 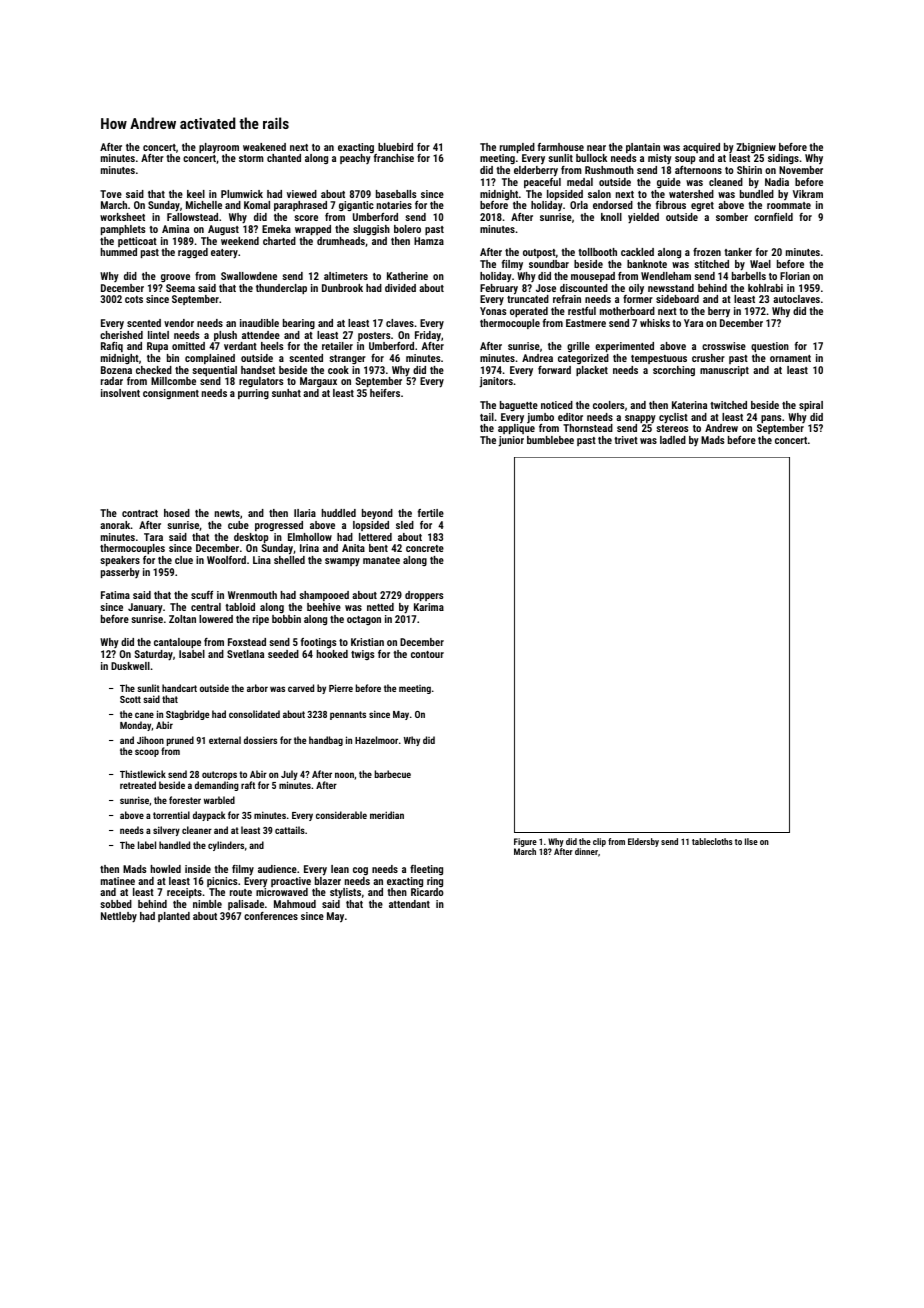 What do you see at coordinates (427, 654) in the screenshot?
I see `contour` at bounding box center [427, 654].
